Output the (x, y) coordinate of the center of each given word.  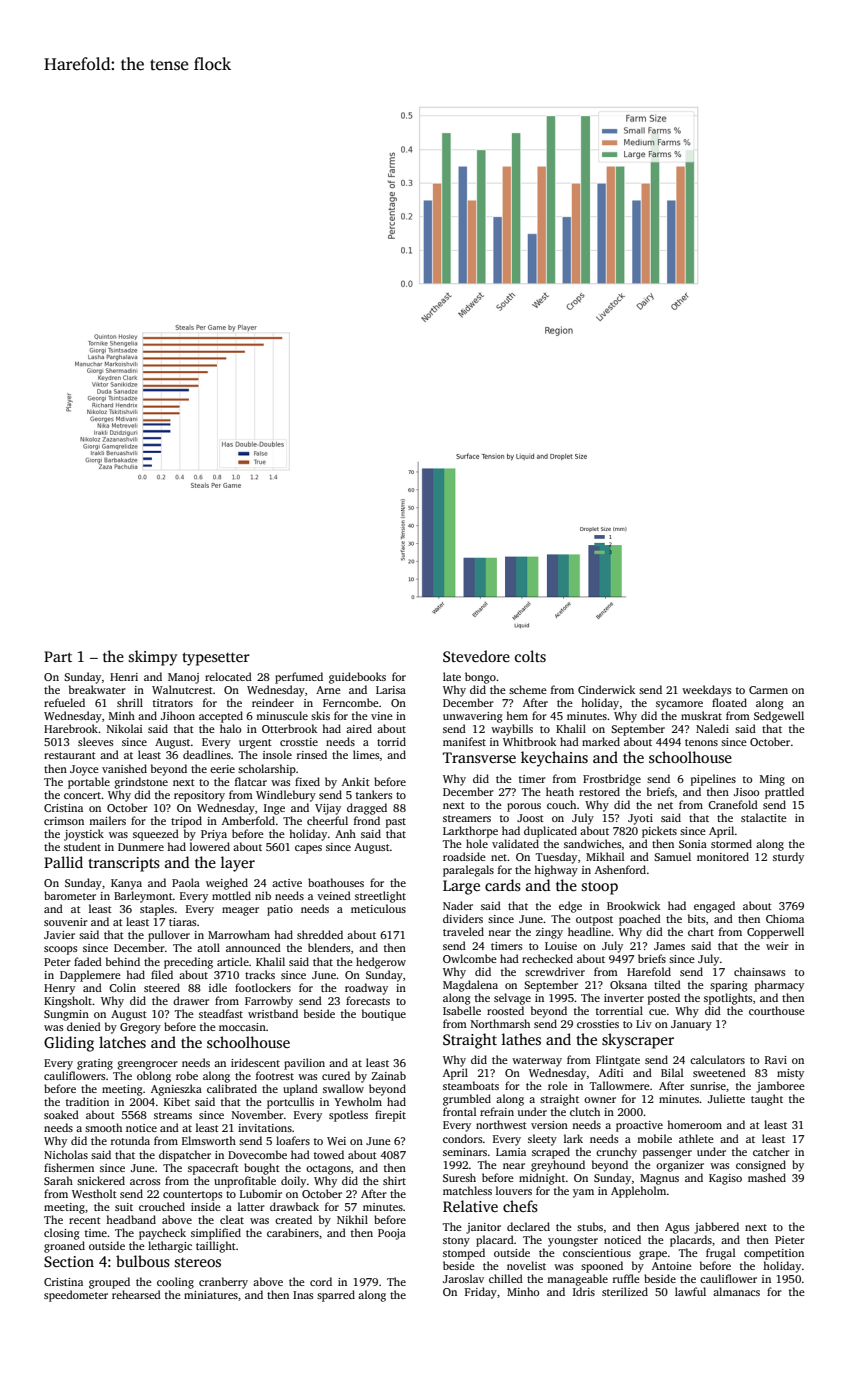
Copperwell (775, 933)
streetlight (380, 897)
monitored (723, 856)
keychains (554, 759)
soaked (61, 1114)
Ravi (776, 1060)
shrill (130, 702)
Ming (772, 780)
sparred (336, 1296)
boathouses (336, 882)
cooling (175, 1283)
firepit (390, 1116)
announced (253, 947)
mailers (107, 820)
